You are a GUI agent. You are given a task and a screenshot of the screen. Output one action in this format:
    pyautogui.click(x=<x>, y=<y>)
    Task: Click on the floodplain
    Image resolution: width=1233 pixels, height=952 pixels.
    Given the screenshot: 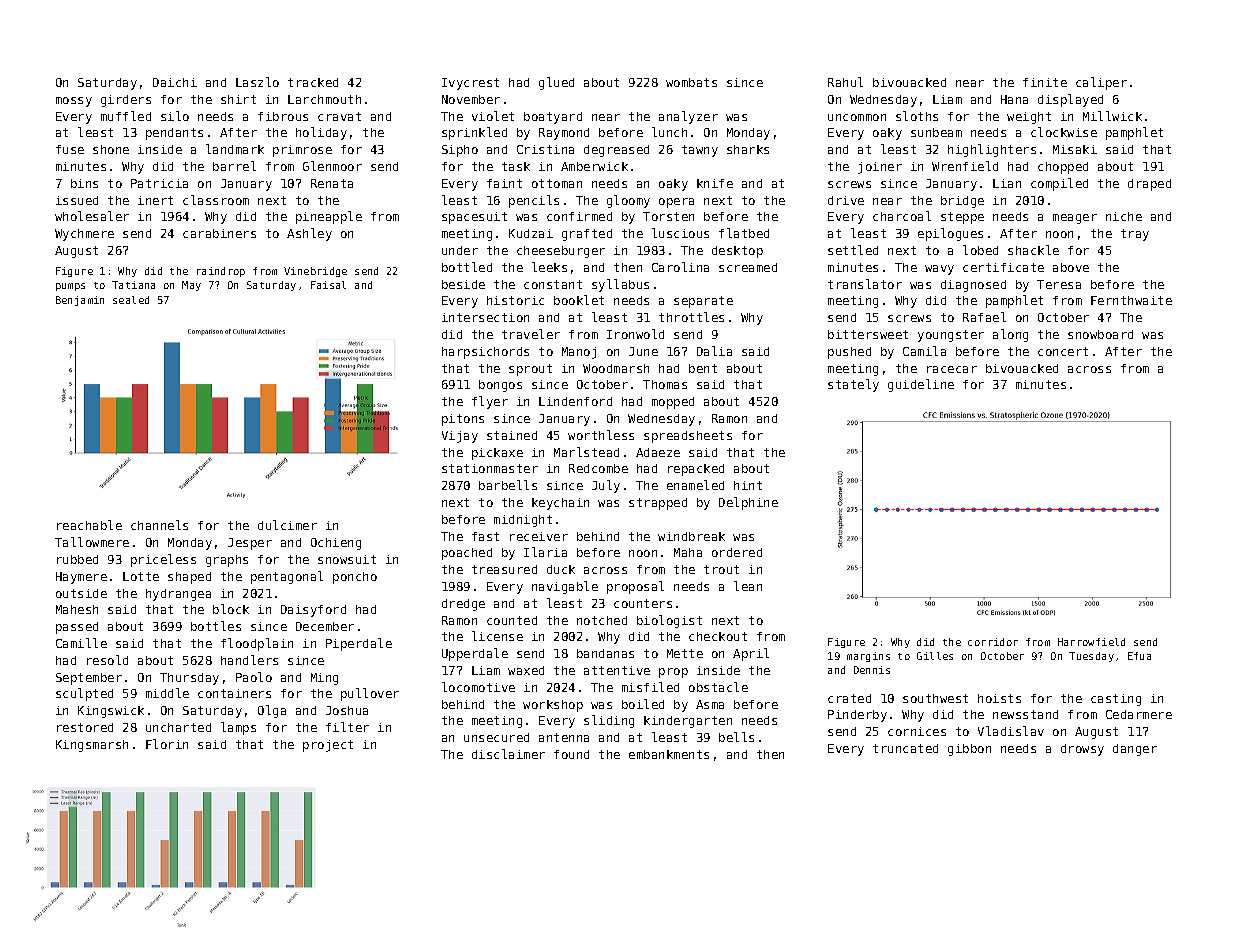 What is the action you would take?
    pyautogui.click(x=257, y=644)
